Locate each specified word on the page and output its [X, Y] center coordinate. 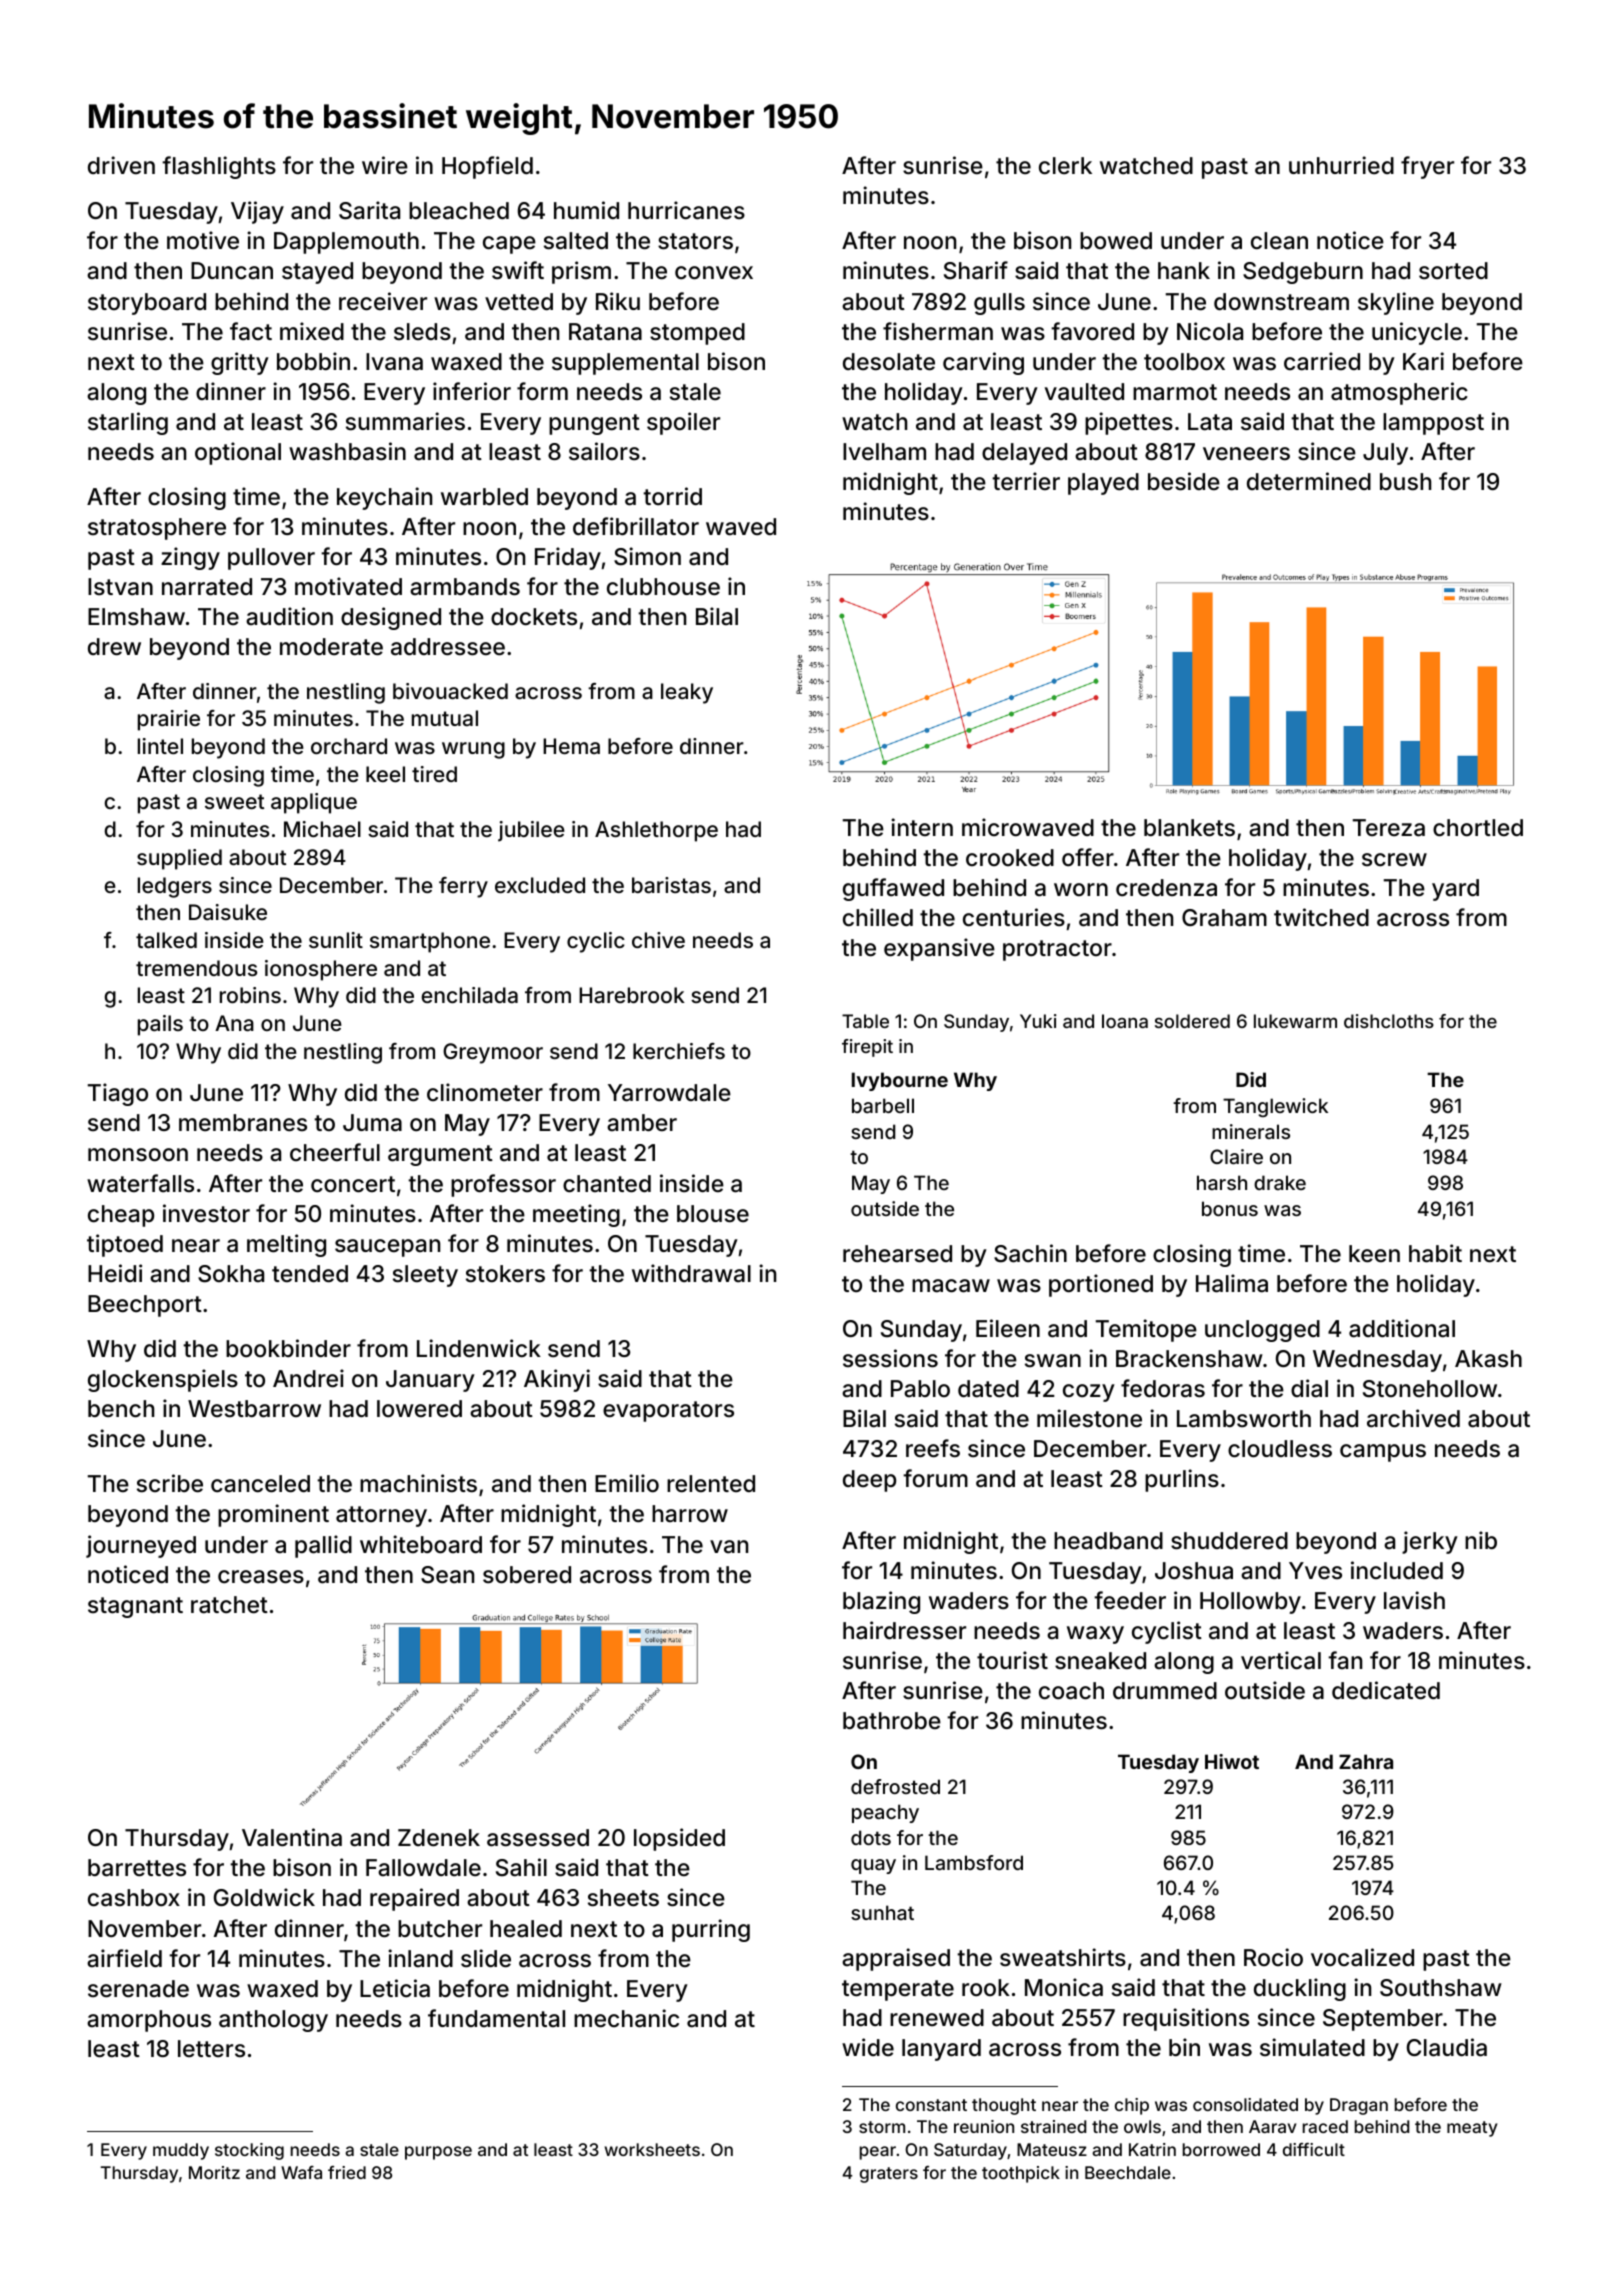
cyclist [1167, 1632]
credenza [1166, 888]
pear [878, 2153]
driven [121, 165]
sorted [1453, 271]
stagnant [135, 1607]
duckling [1300, 1989]
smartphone [430, 942]
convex [714, 273]
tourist [1012, 1660]
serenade [138, 1989]
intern [922, 827]
